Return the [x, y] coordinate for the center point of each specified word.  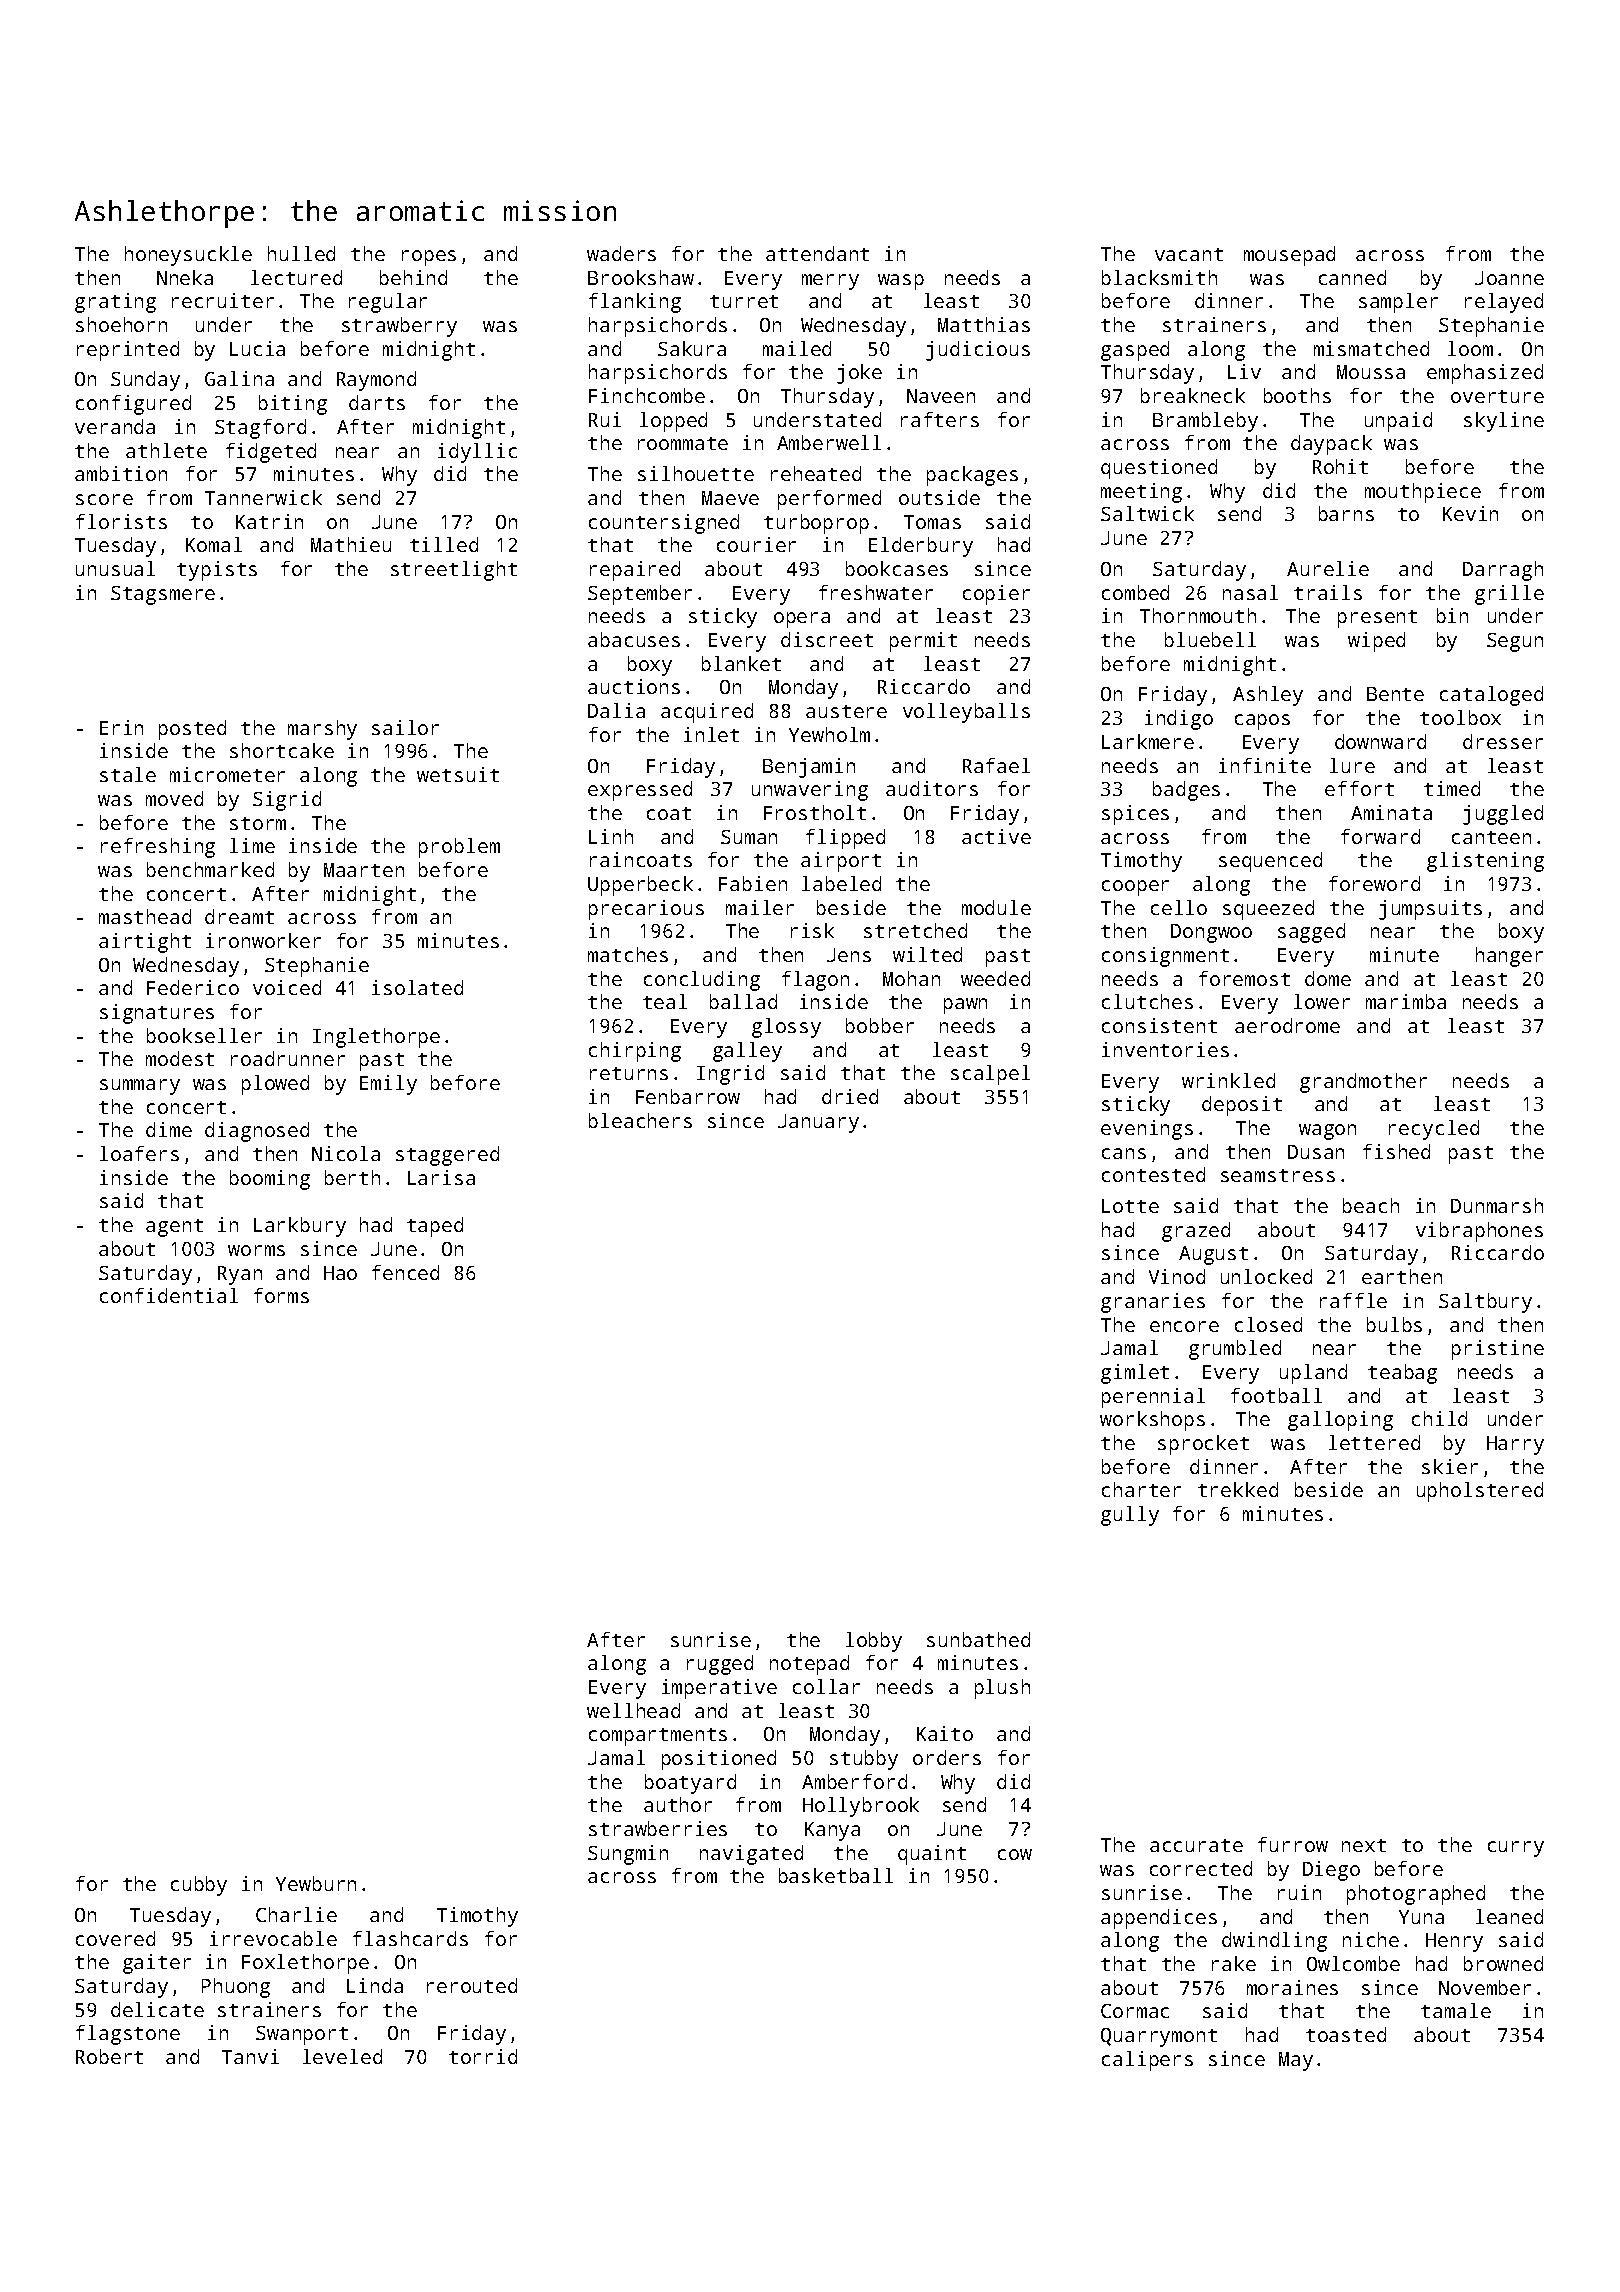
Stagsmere [163, 595]
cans [1124, 1153]
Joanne [1509, 278]
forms [281, 1295]
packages [972, 476]
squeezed [1268, 910]
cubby [199, 1886]
